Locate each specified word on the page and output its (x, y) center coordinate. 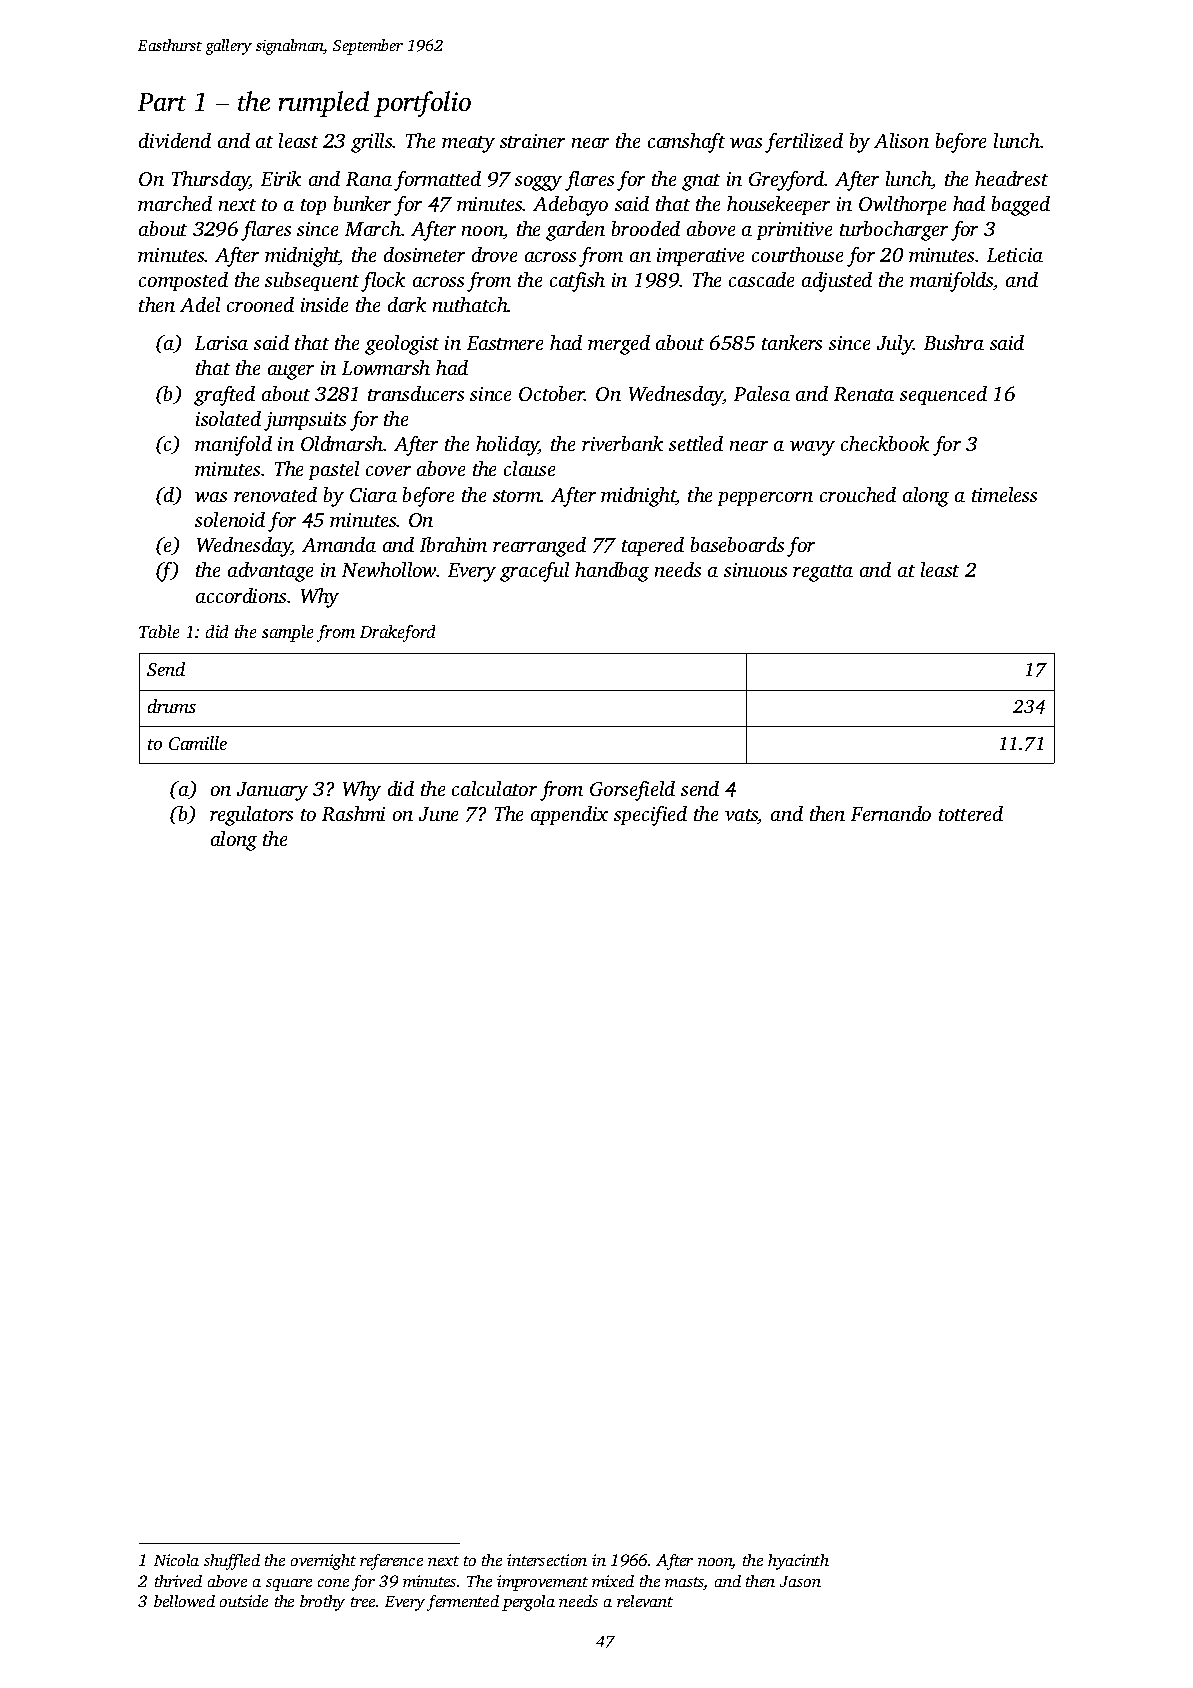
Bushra (954, 342)
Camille (198, 743)
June (438, 814)
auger (291, 372)
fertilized (804, 143)
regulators (251, 816)
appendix (569, 815)
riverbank (622, 443)
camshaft (686, 143)
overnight (323, 1562)
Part (162, 102)
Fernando (891, 813)
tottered (971, 813)
